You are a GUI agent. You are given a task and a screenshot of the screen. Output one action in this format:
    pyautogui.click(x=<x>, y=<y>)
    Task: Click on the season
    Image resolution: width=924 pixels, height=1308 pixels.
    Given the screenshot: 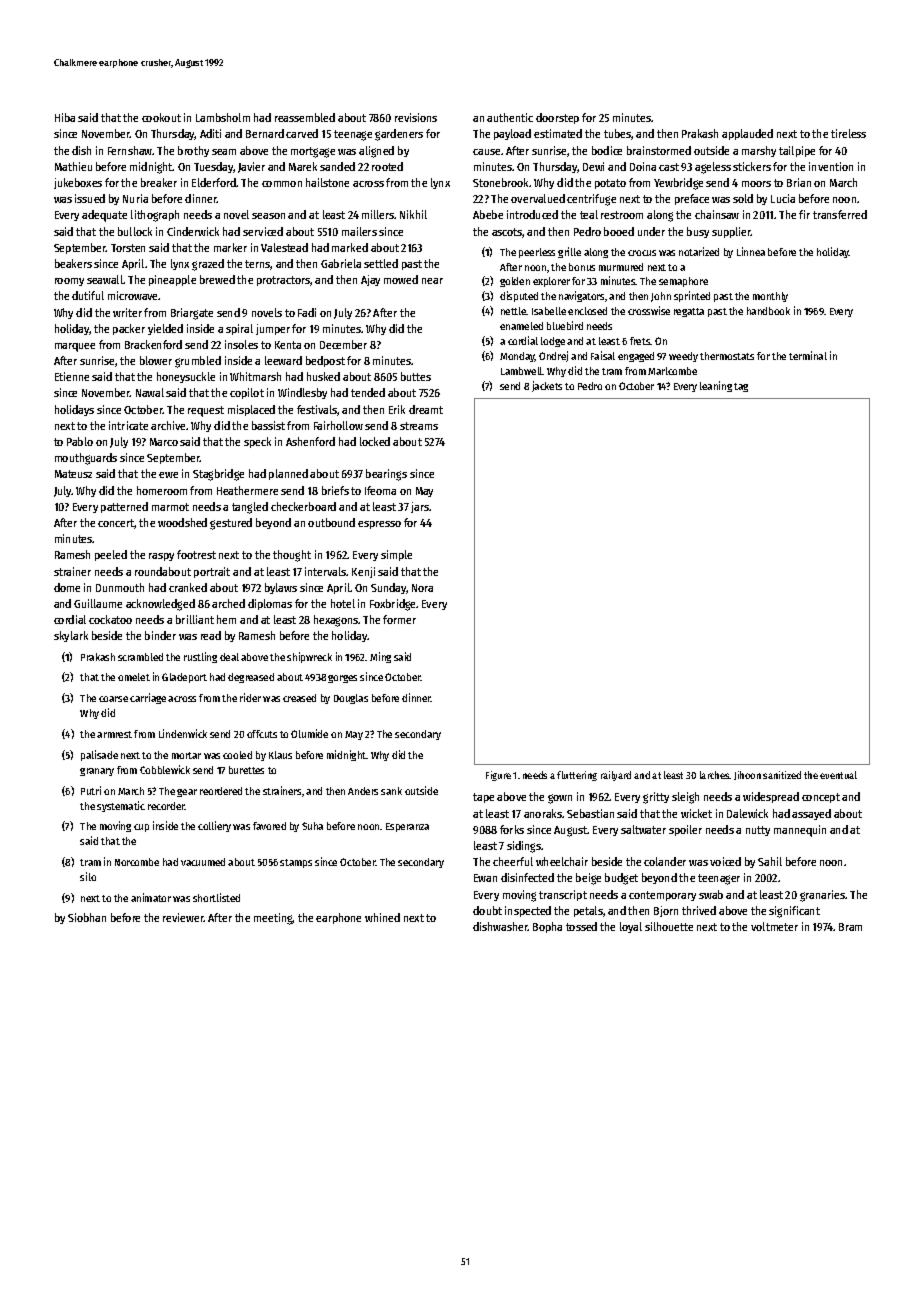 What is the action you would take?
    pyautogui.click(x=268, y=216)
